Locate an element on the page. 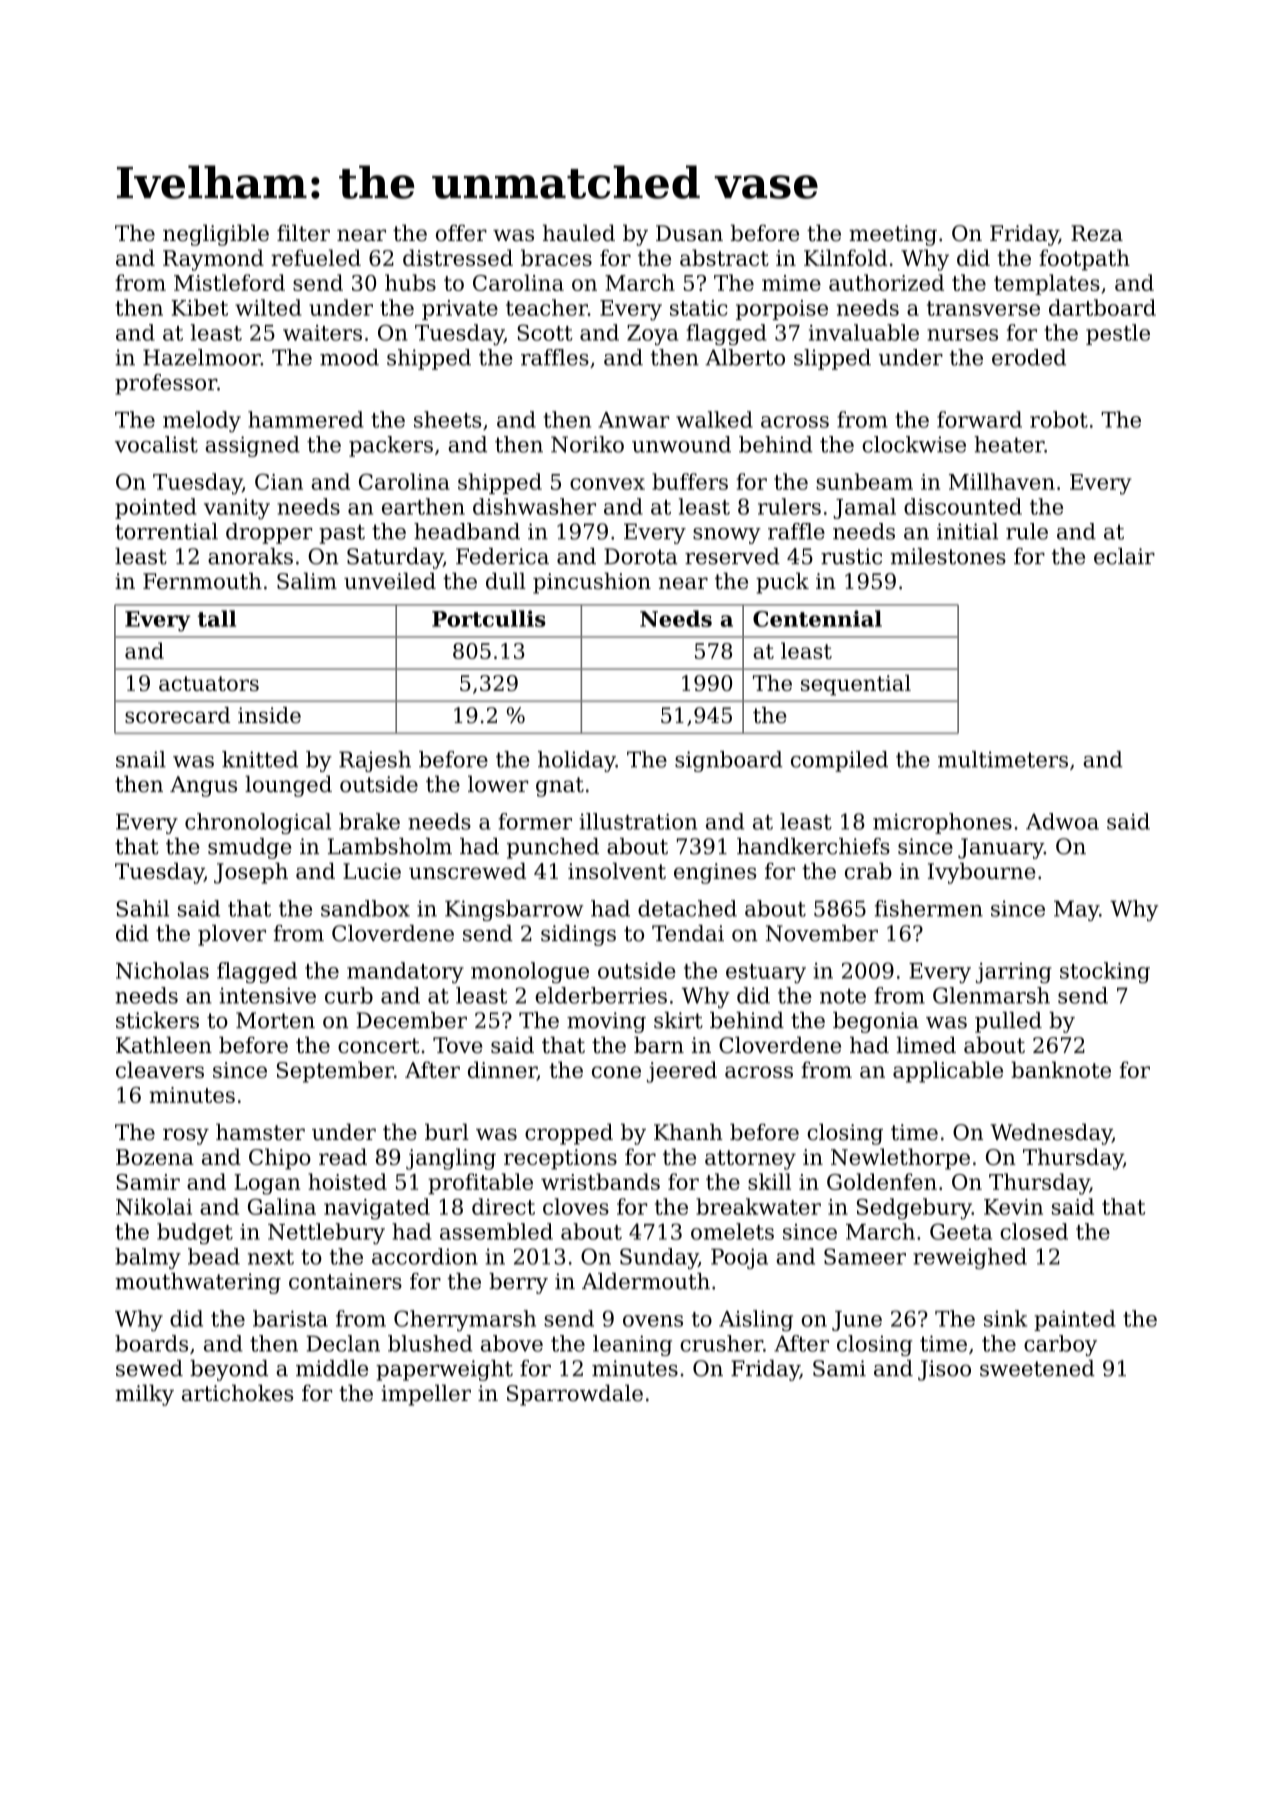  unscrewed is located at coordinates (467, 871).
